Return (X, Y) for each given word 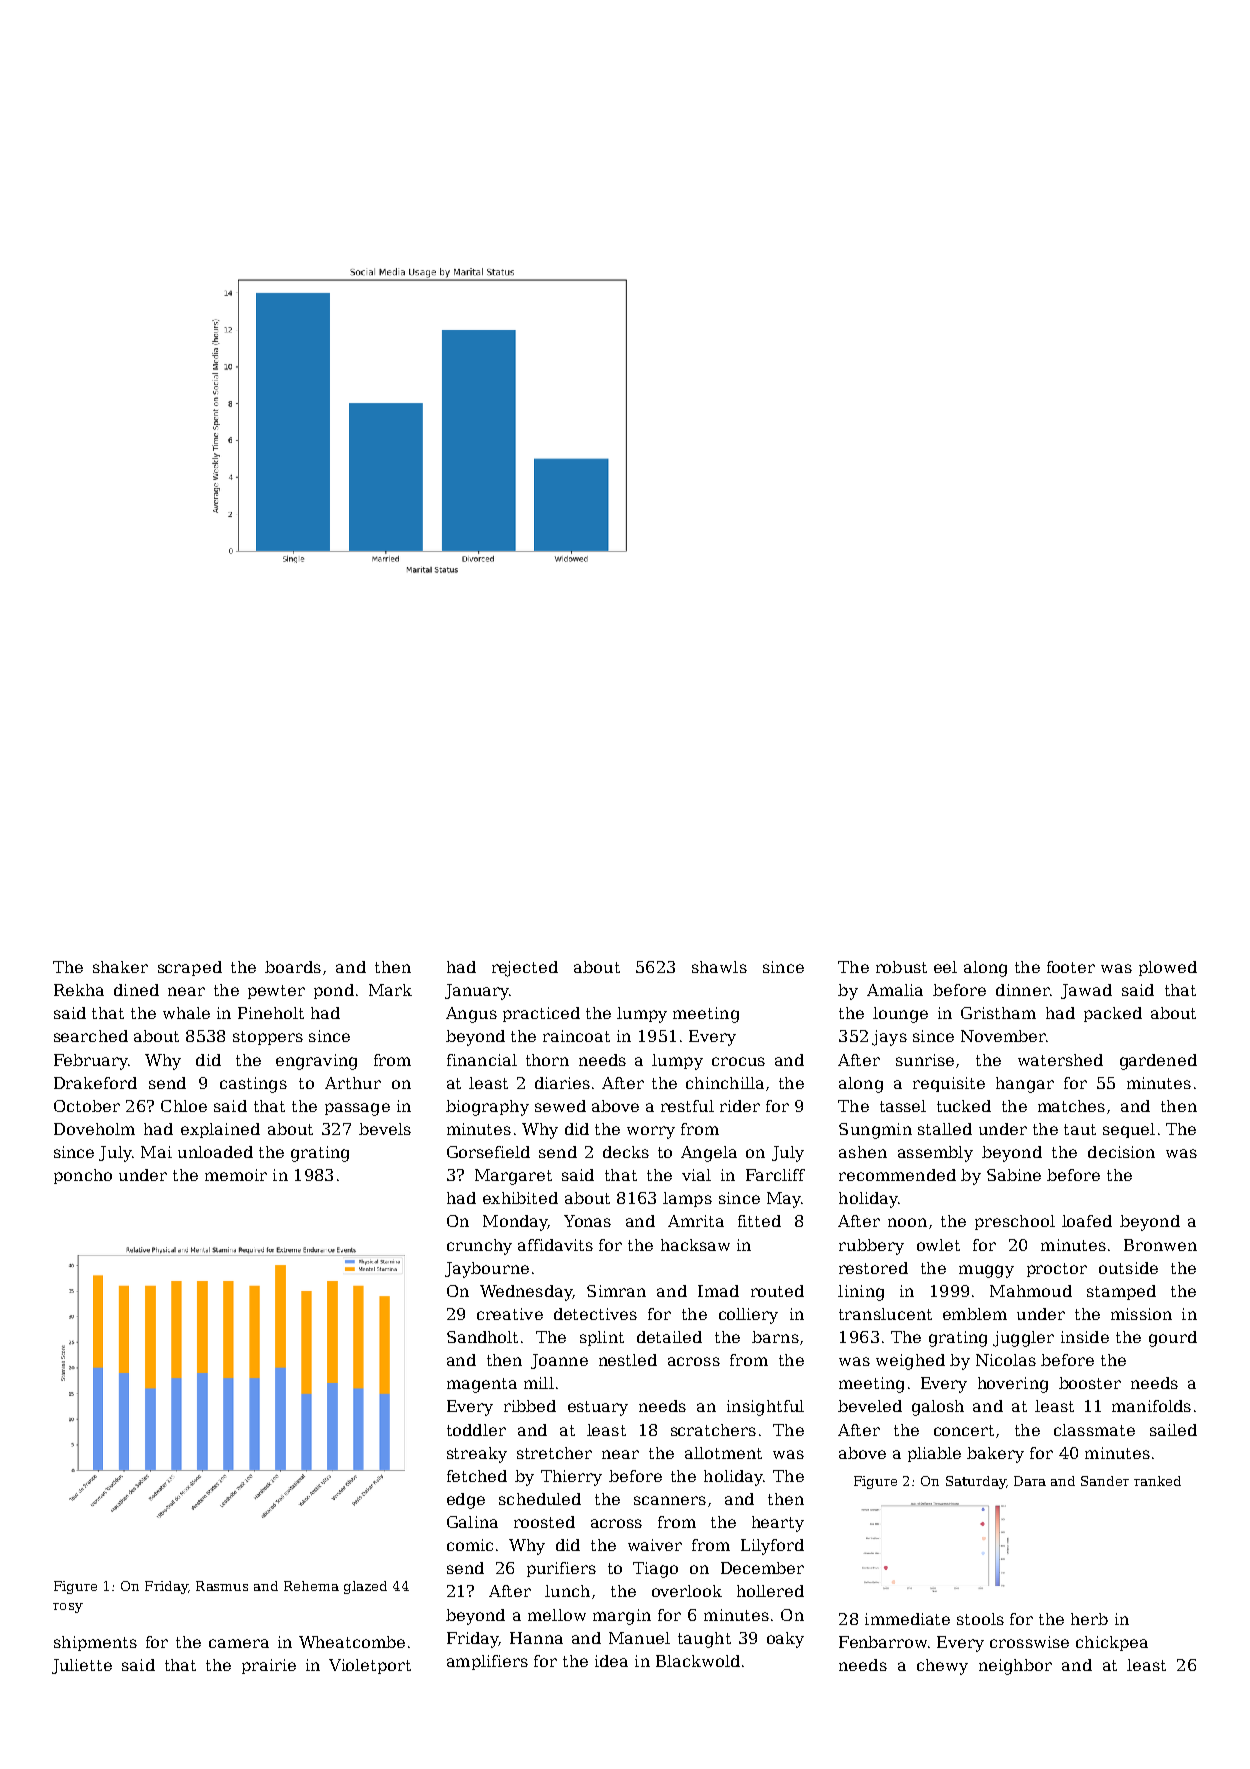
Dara (1030, 1481)
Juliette (82, 1666)
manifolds (1151, 1406)
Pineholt (271, 1013)
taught (704, 1640)
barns (775, 1337)
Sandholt (482, 1337)
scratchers (713, 1430)
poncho (83, 1176)
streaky (477, 1455)
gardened (1158, 1062)
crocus (738, 1061)
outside (1128, 1268)
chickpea (1112, 1643)
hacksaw (695, 1245)
